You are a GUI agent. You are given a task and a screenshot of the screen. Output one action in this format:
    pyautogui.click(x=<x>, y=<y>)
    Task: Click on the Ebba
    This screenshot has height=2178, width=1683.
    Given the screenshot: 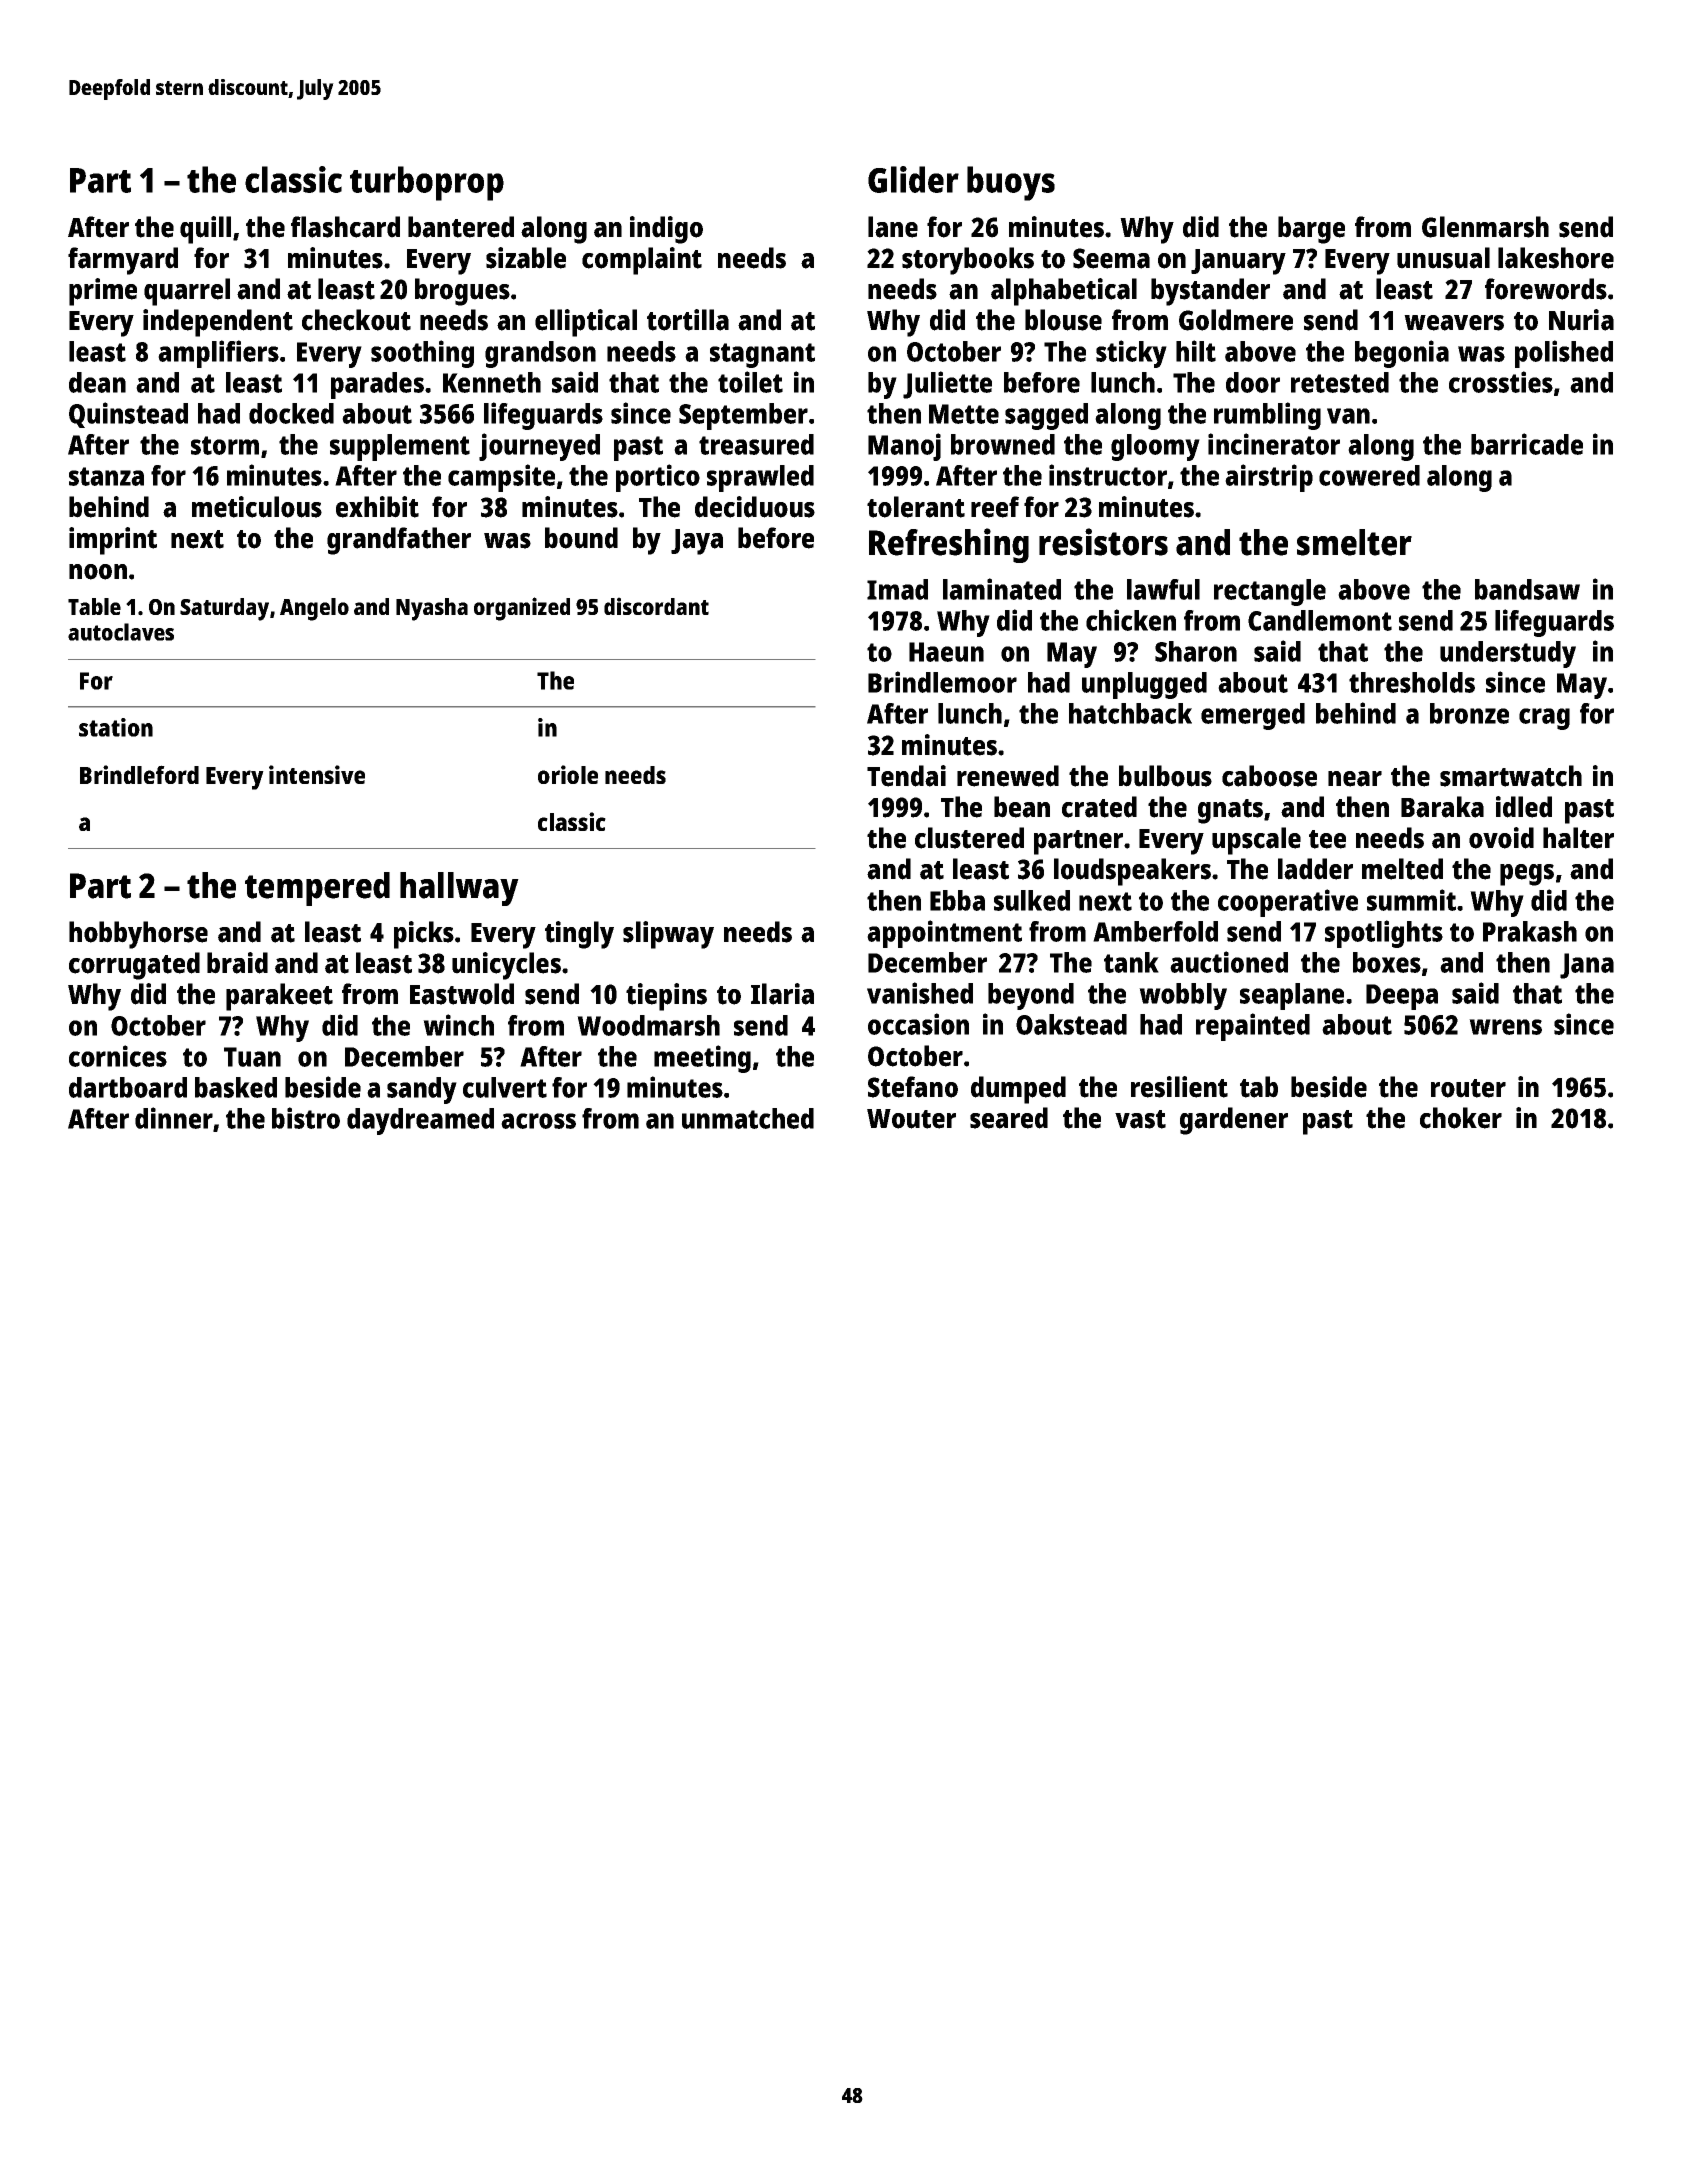 What is the action you would take?
    pyautogui.click(x=957, y=900)
